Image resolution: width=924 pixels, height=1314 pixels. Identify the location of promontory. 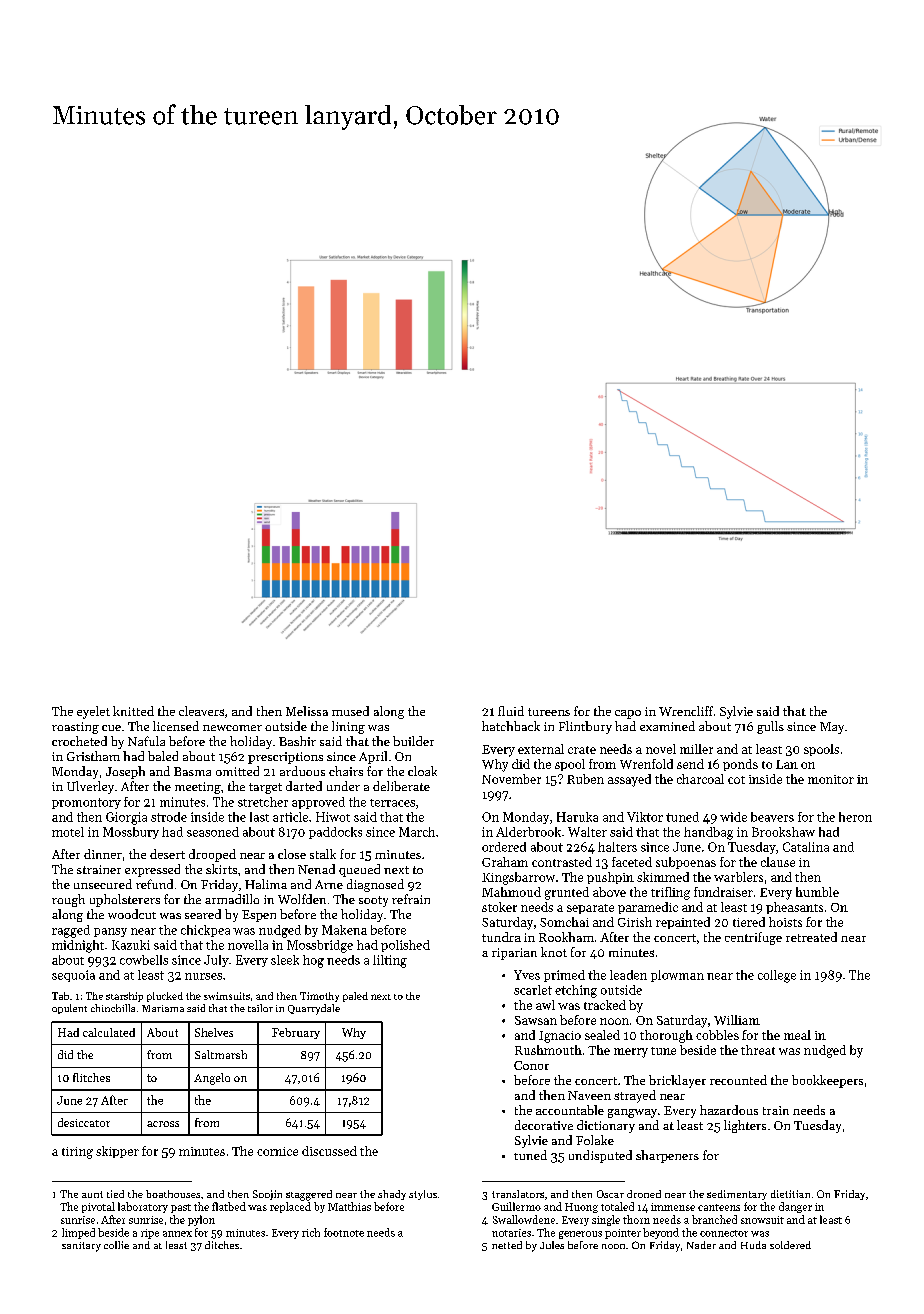
(86, 803).
